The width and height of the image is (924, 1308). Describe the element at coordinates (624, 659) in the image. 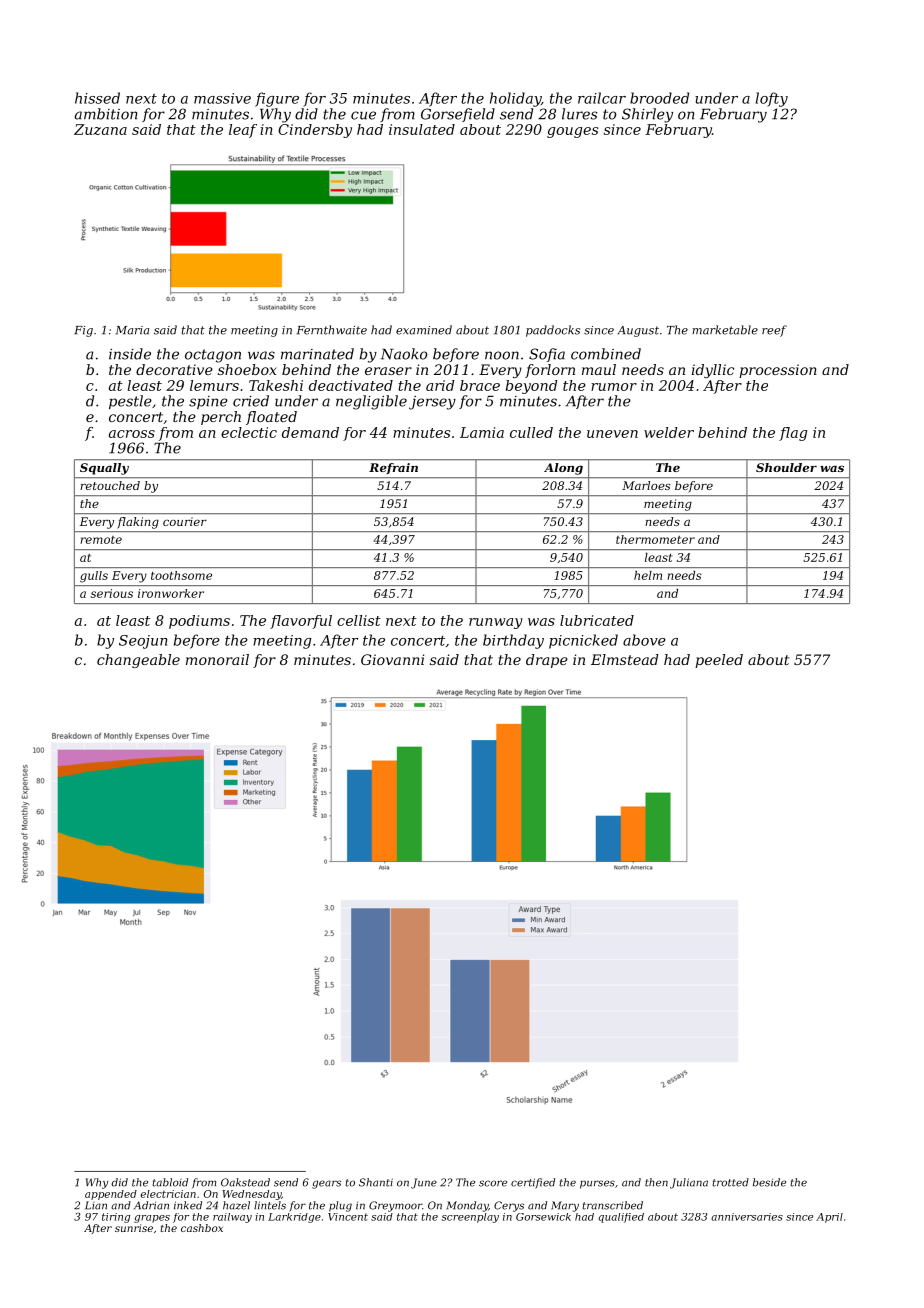

I see `Elmstead` at that location.
